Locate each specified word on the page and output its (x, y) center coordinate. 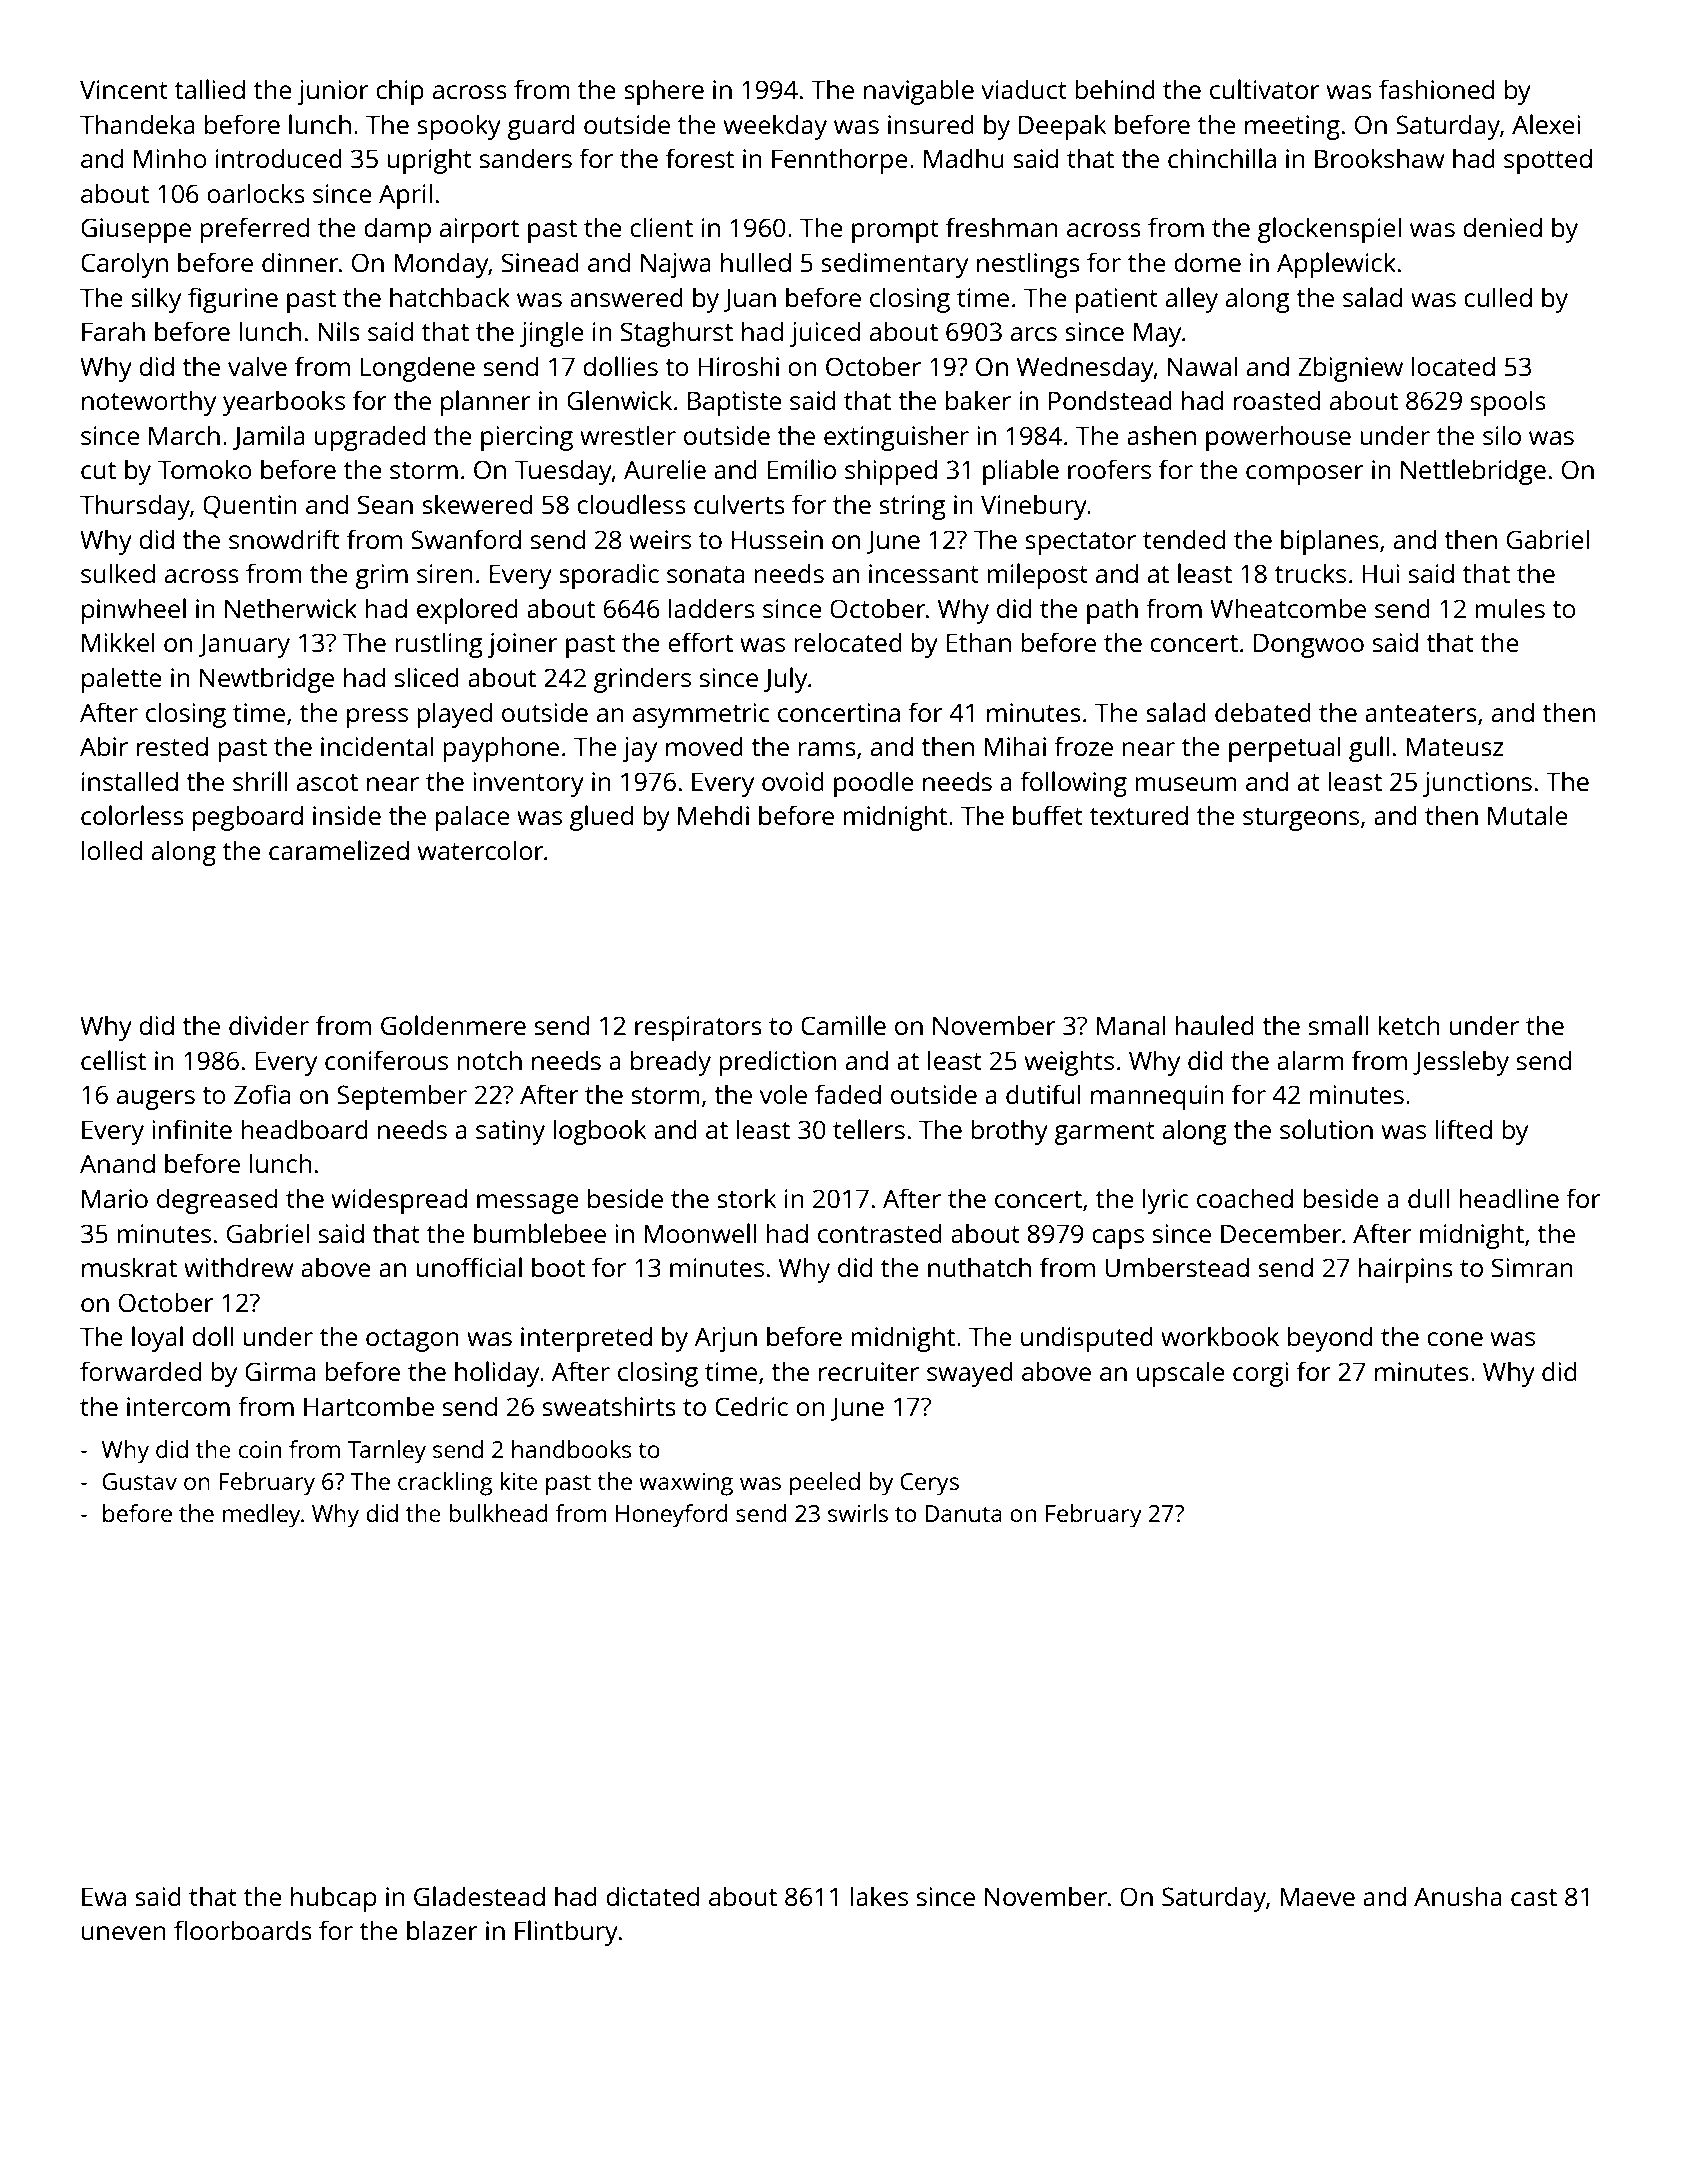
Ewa (104, 1896)
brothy (1009, 1132)
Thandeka (137, 124)
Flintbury (566, 1933)
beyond (1330, 1339)
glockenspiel (1329, 230)
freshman (1002, 227)
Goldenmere (453, 1025)
